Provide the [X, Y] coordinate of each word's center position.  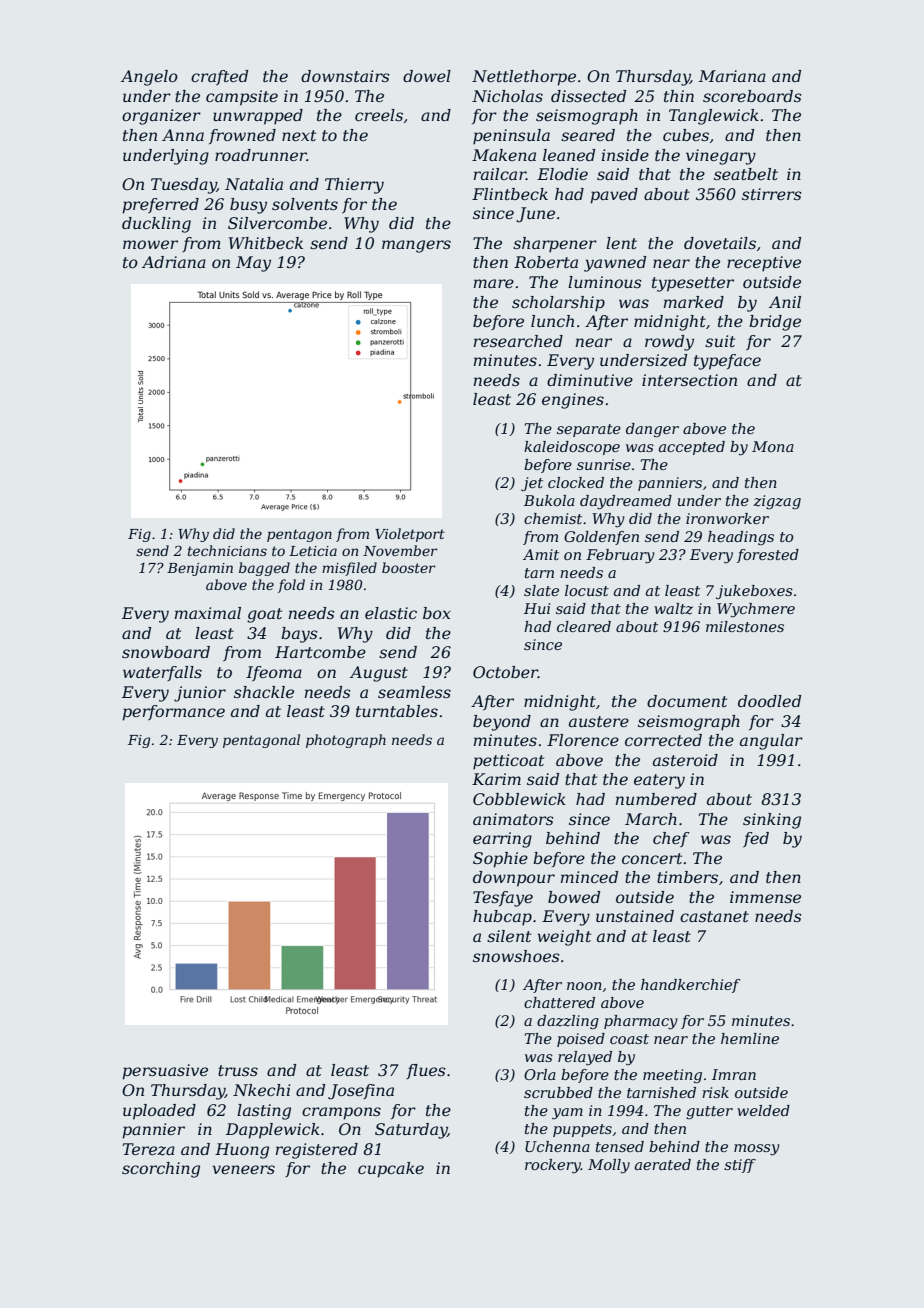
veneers [244, 1169]
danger [652, 430]
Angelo [149, 78]
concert [652, 858]
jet [532, 484]
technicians [227, 550]
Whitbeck [266, 243]
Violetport [410, 535]
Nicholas [507, 96]
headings [741, 538]
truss [238, 1070]
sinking [772, 821]
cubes [686, 135]
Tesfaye [503, 899]
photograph [346, 741]
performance [173, 713]
